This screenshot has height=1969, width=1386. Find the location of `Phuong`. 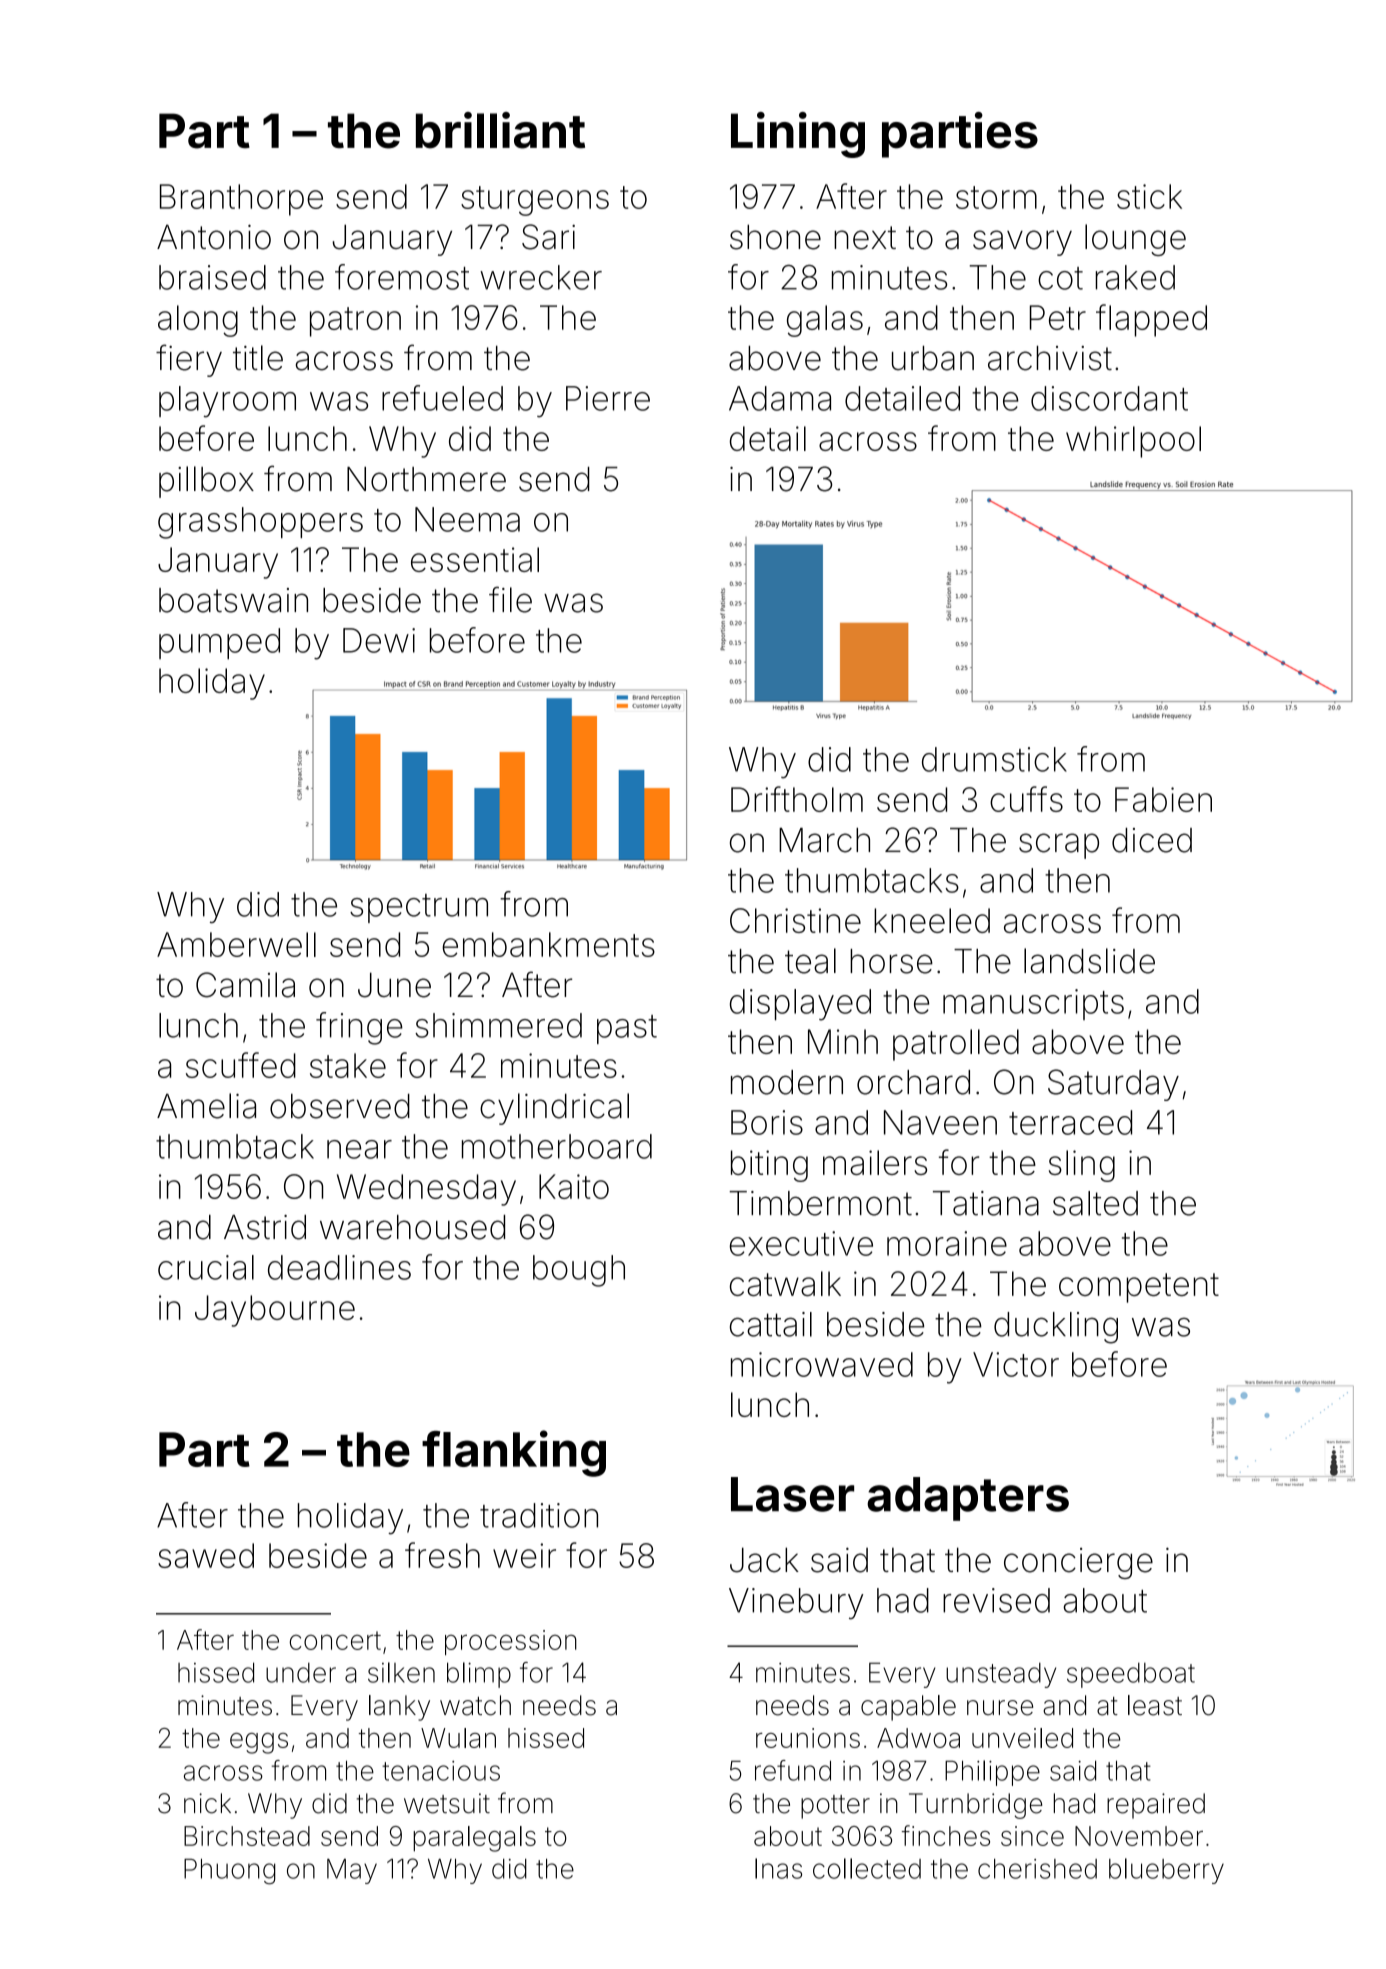

Phuong is located at coordinates (229, 1872).
